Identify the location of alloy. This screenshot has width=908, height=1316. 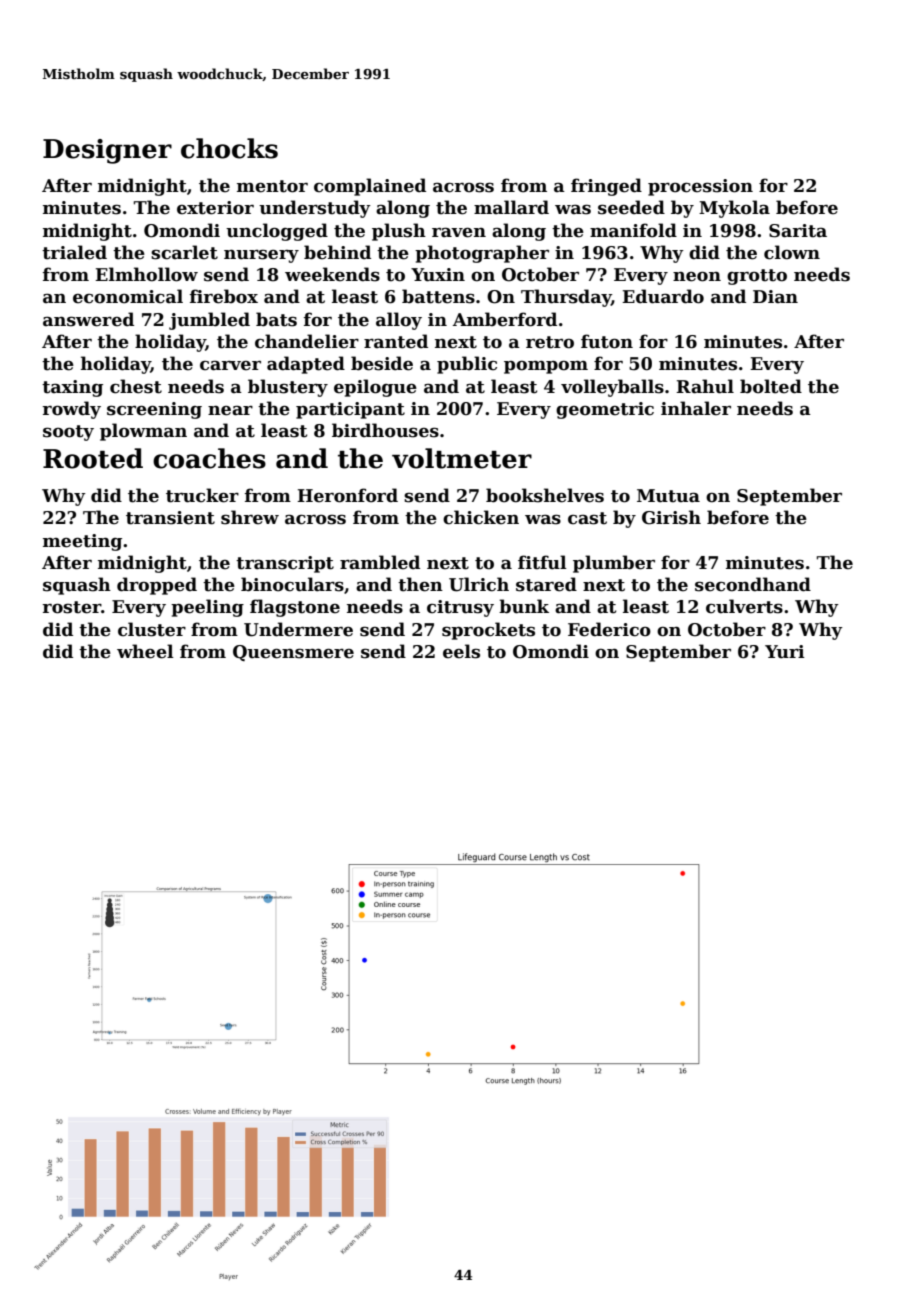
(399, 321).
